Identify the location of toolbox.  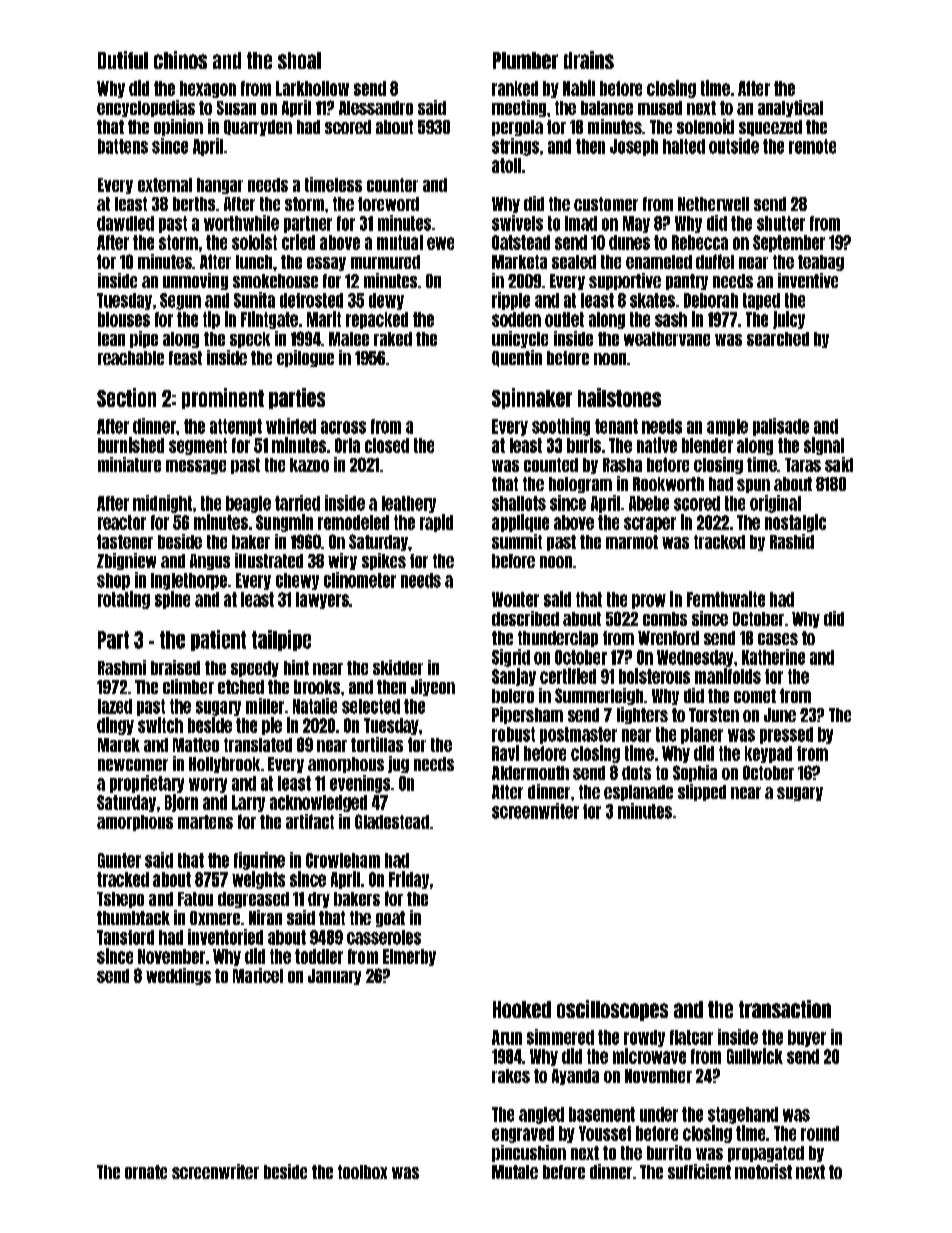
(362, 1172).
